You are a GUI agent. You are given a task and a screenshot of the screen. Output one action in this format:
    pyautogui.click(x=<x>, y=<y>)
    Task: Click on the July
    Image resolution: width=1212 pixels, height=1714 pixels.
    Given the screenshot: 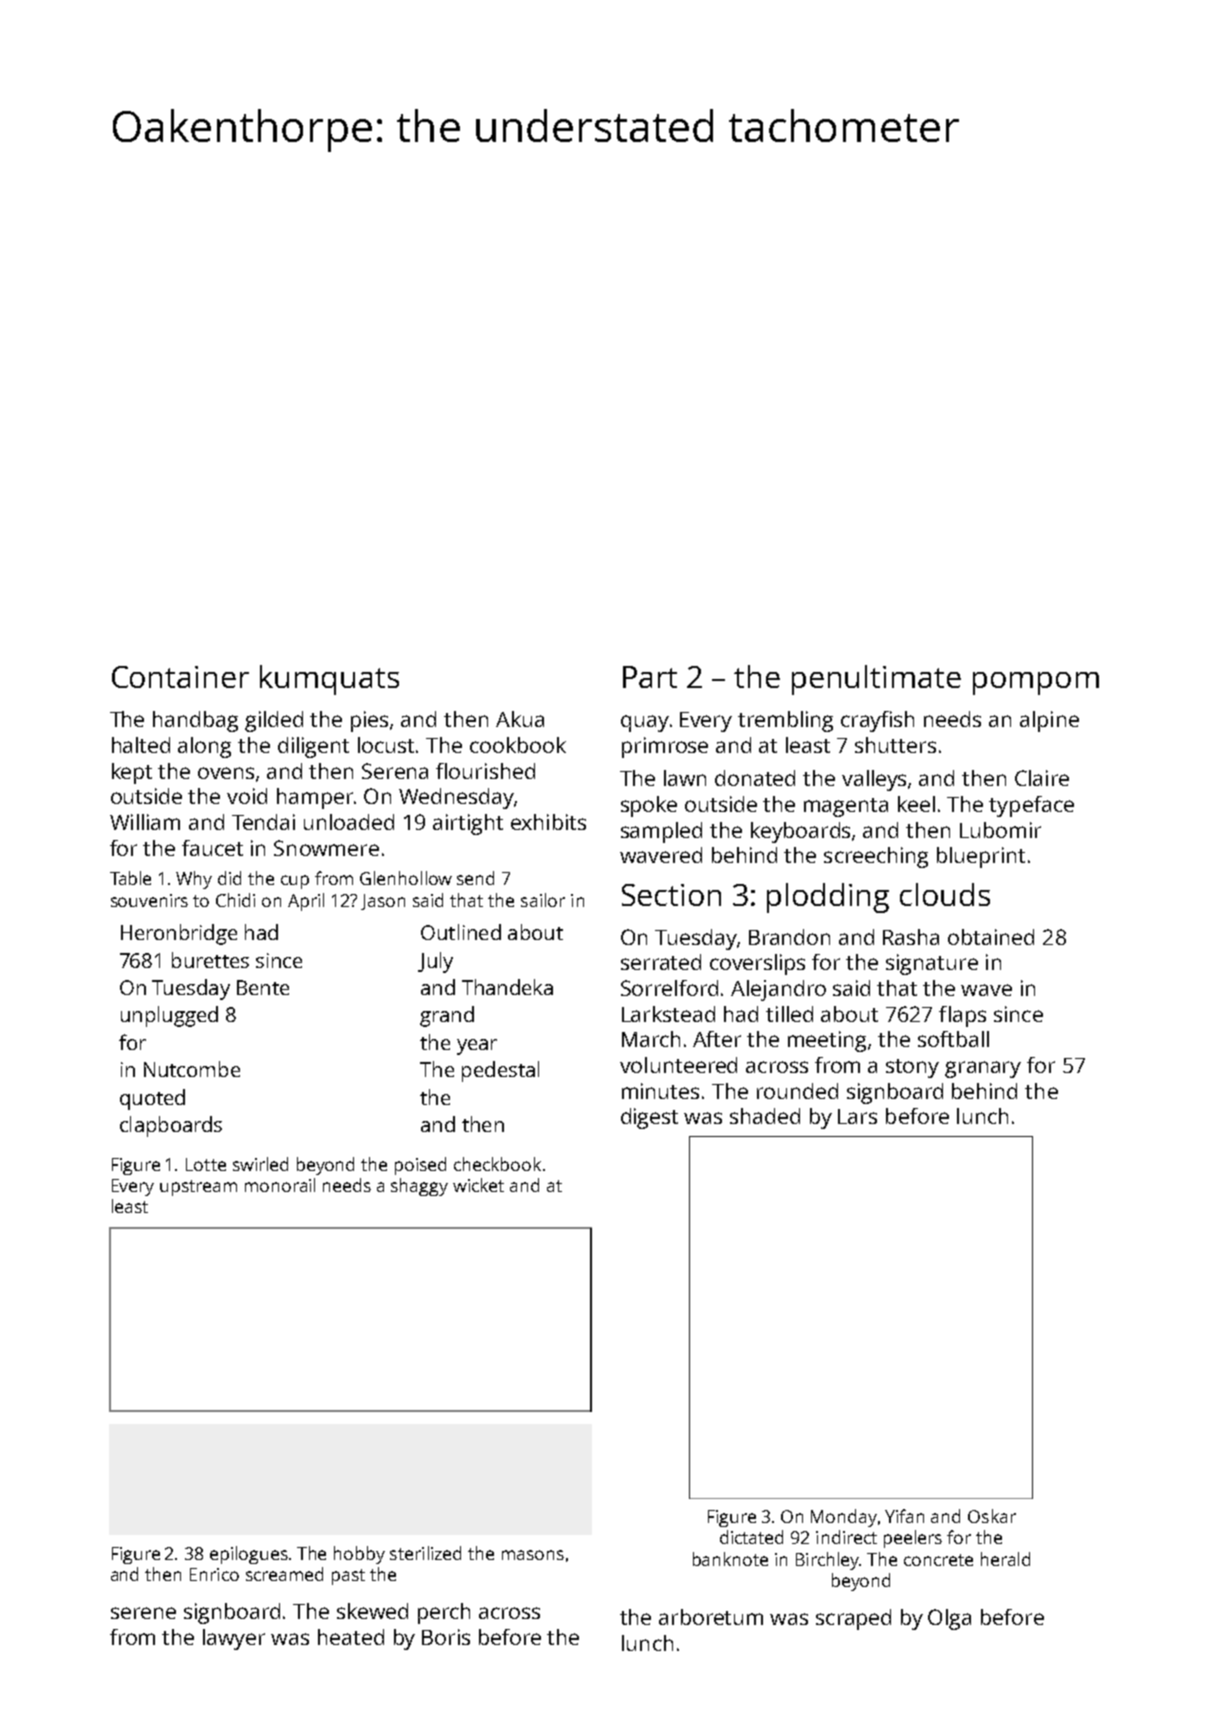 What is the action you would take?
    pyautogui.click(x=435, y=962)
